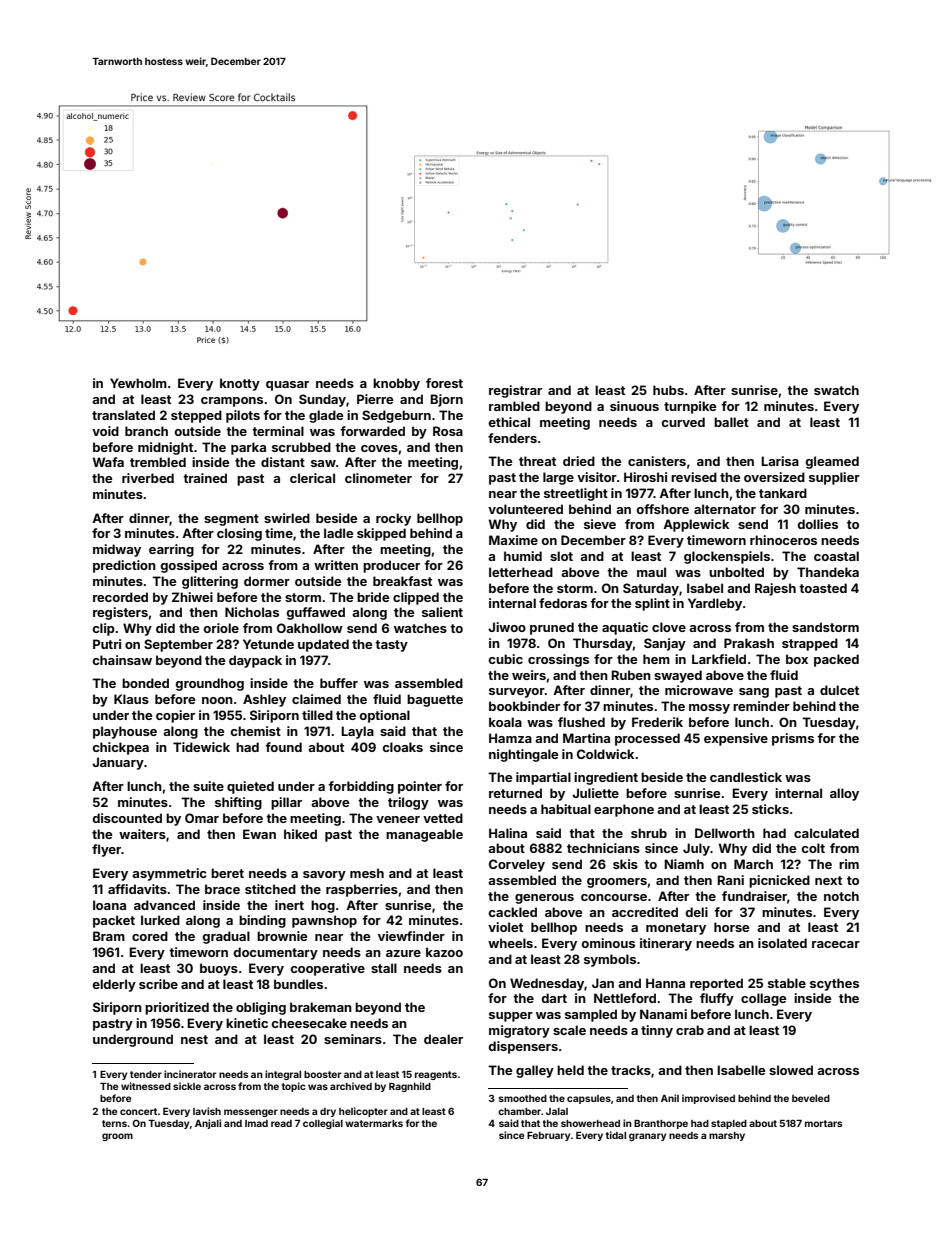 The image size is (952, 1233). I want to click on cloaks, so click(402, 747).
